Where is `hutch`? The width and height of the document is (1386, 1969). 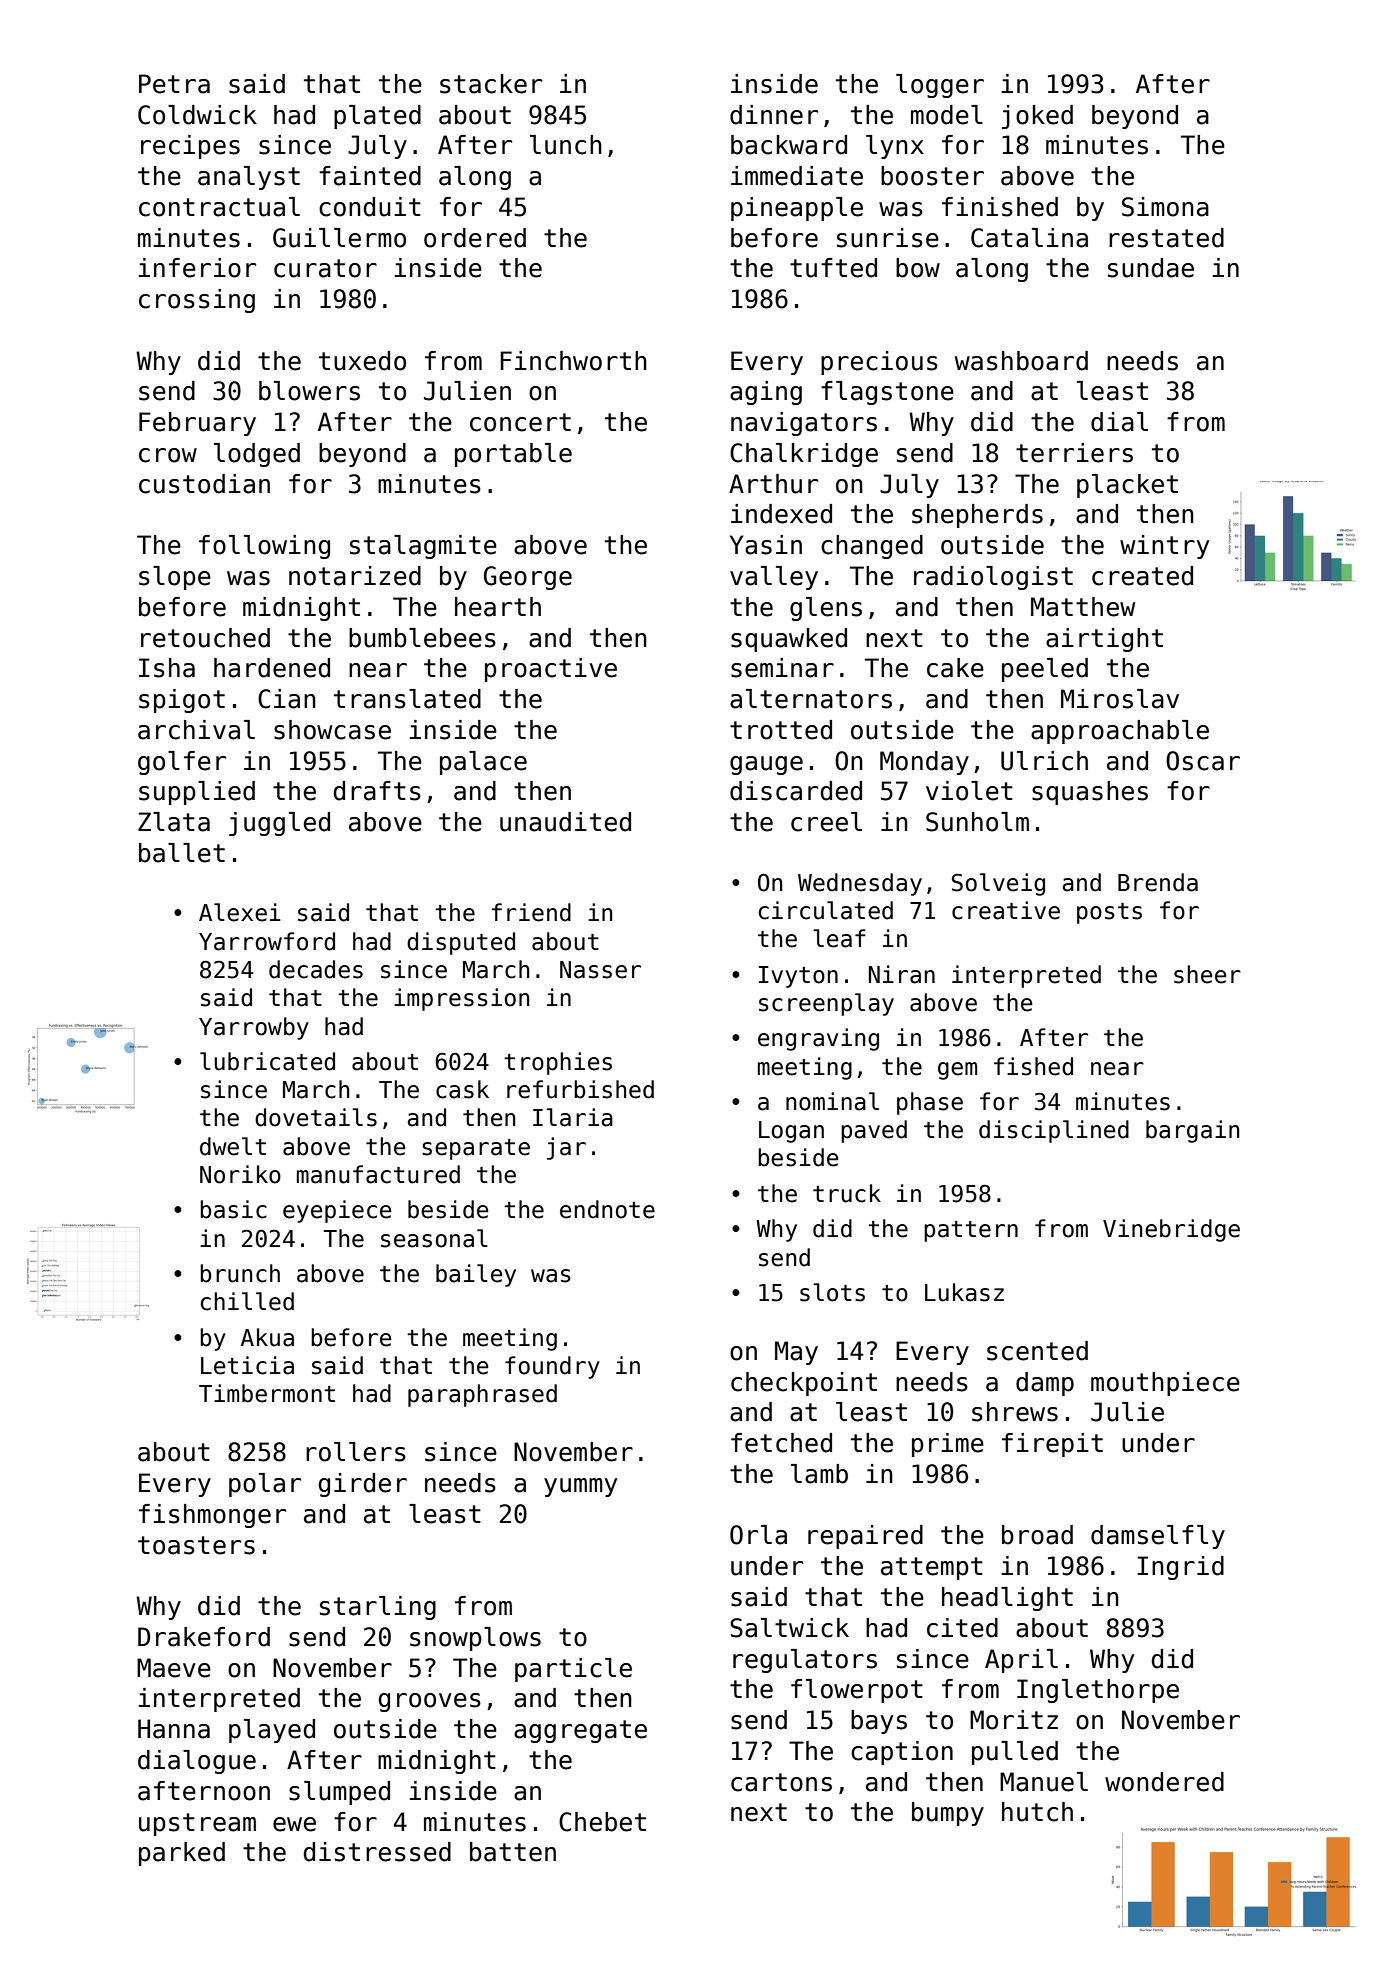 hutch is located at coordinates (1037, 1812).
